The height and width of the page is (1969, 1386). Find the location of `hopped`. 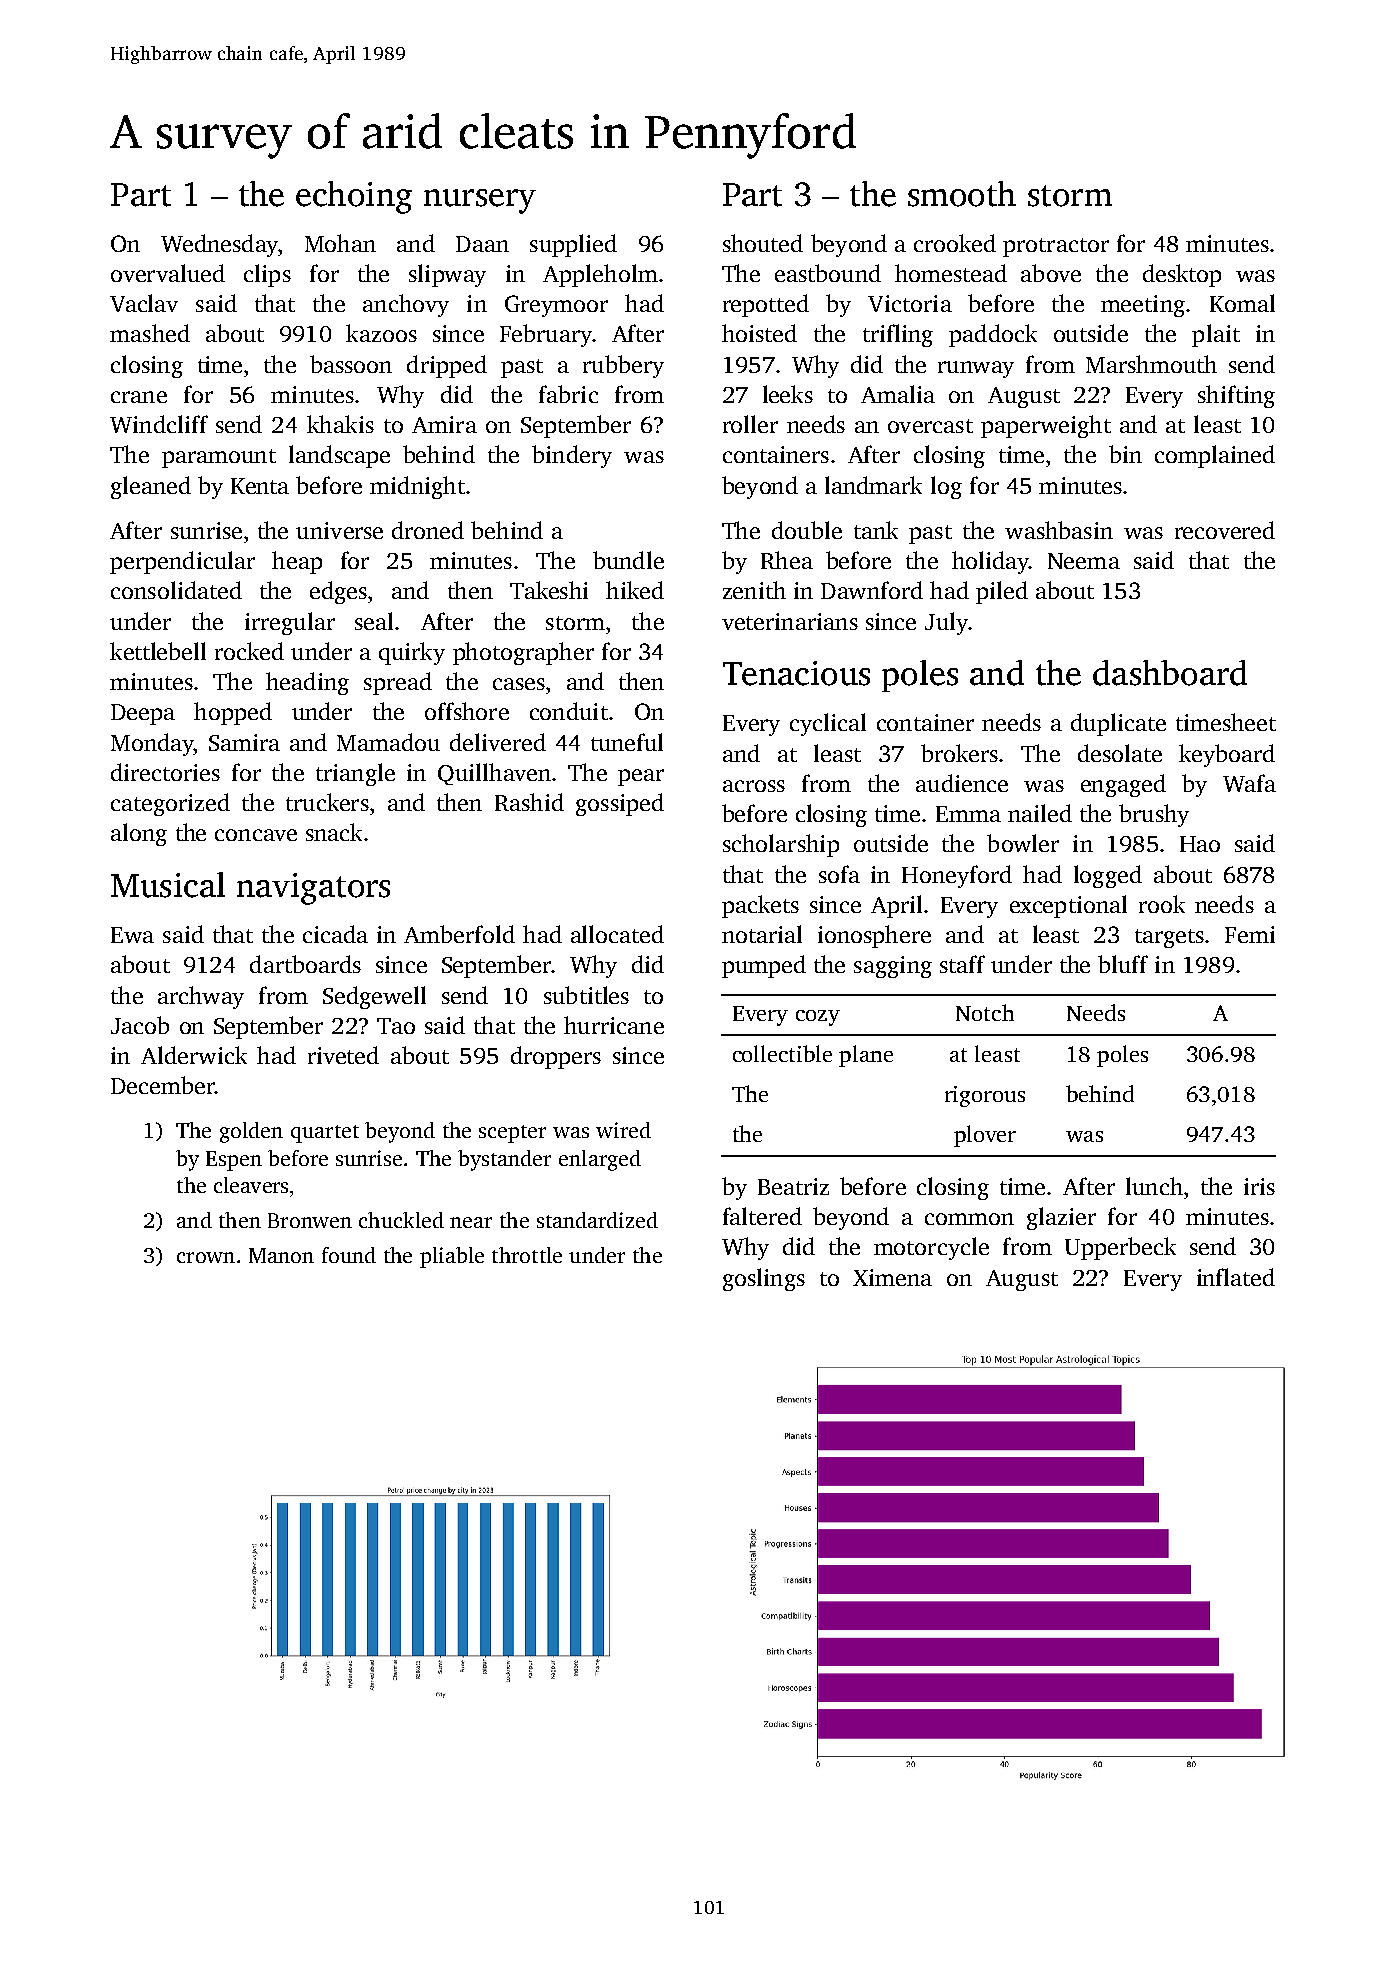

hopped is located at coordinates (233, 713).
